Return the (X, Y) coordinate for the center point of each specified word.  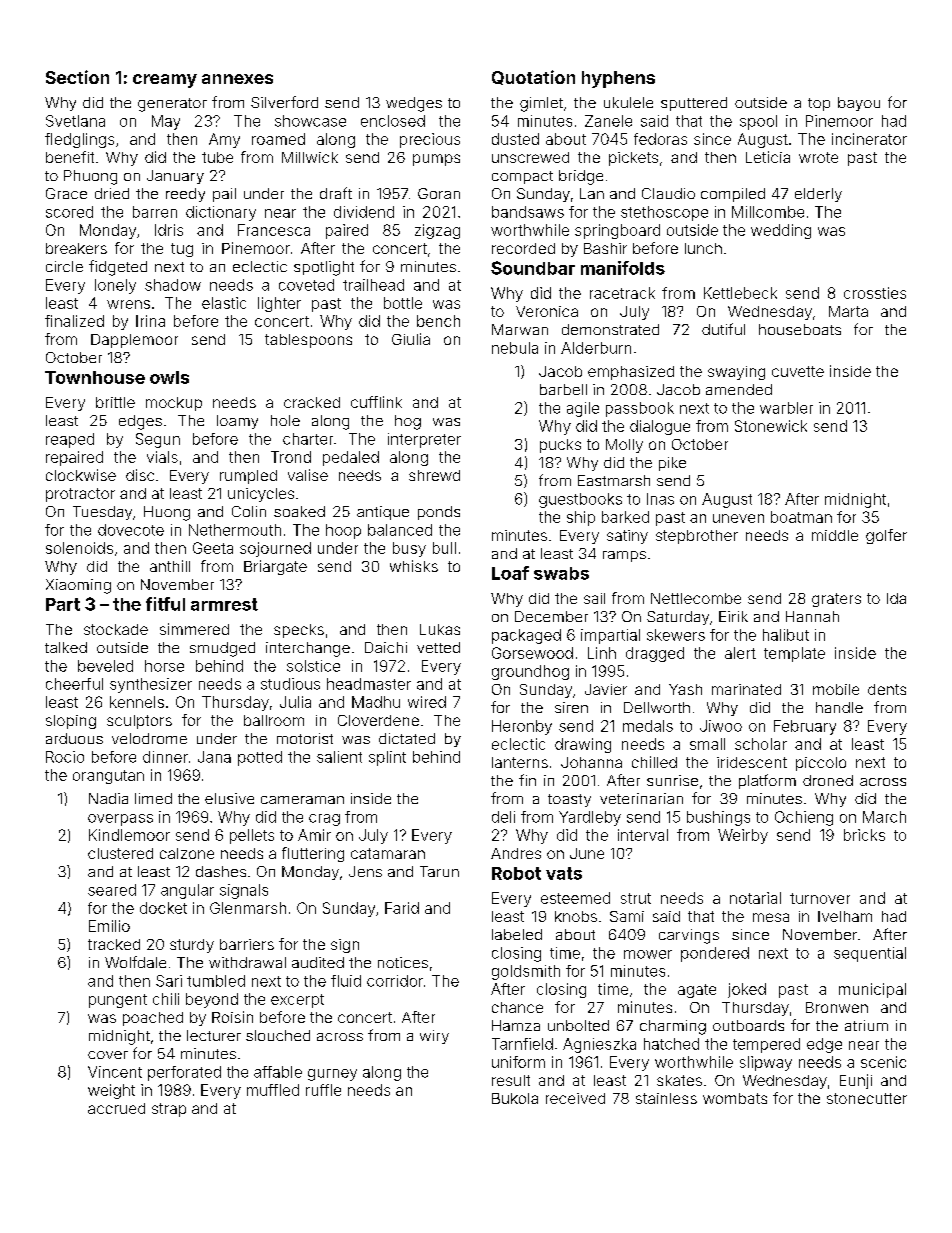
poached (153, 1019)
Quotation (533, 77)
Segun (158, 440)
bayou (859, 104)
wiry (434, 1037)
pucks (560, 446)
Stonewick (771, 426)
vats (564, 873)
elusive (229, 798)
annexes (237, 79)
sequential (870, 954)
